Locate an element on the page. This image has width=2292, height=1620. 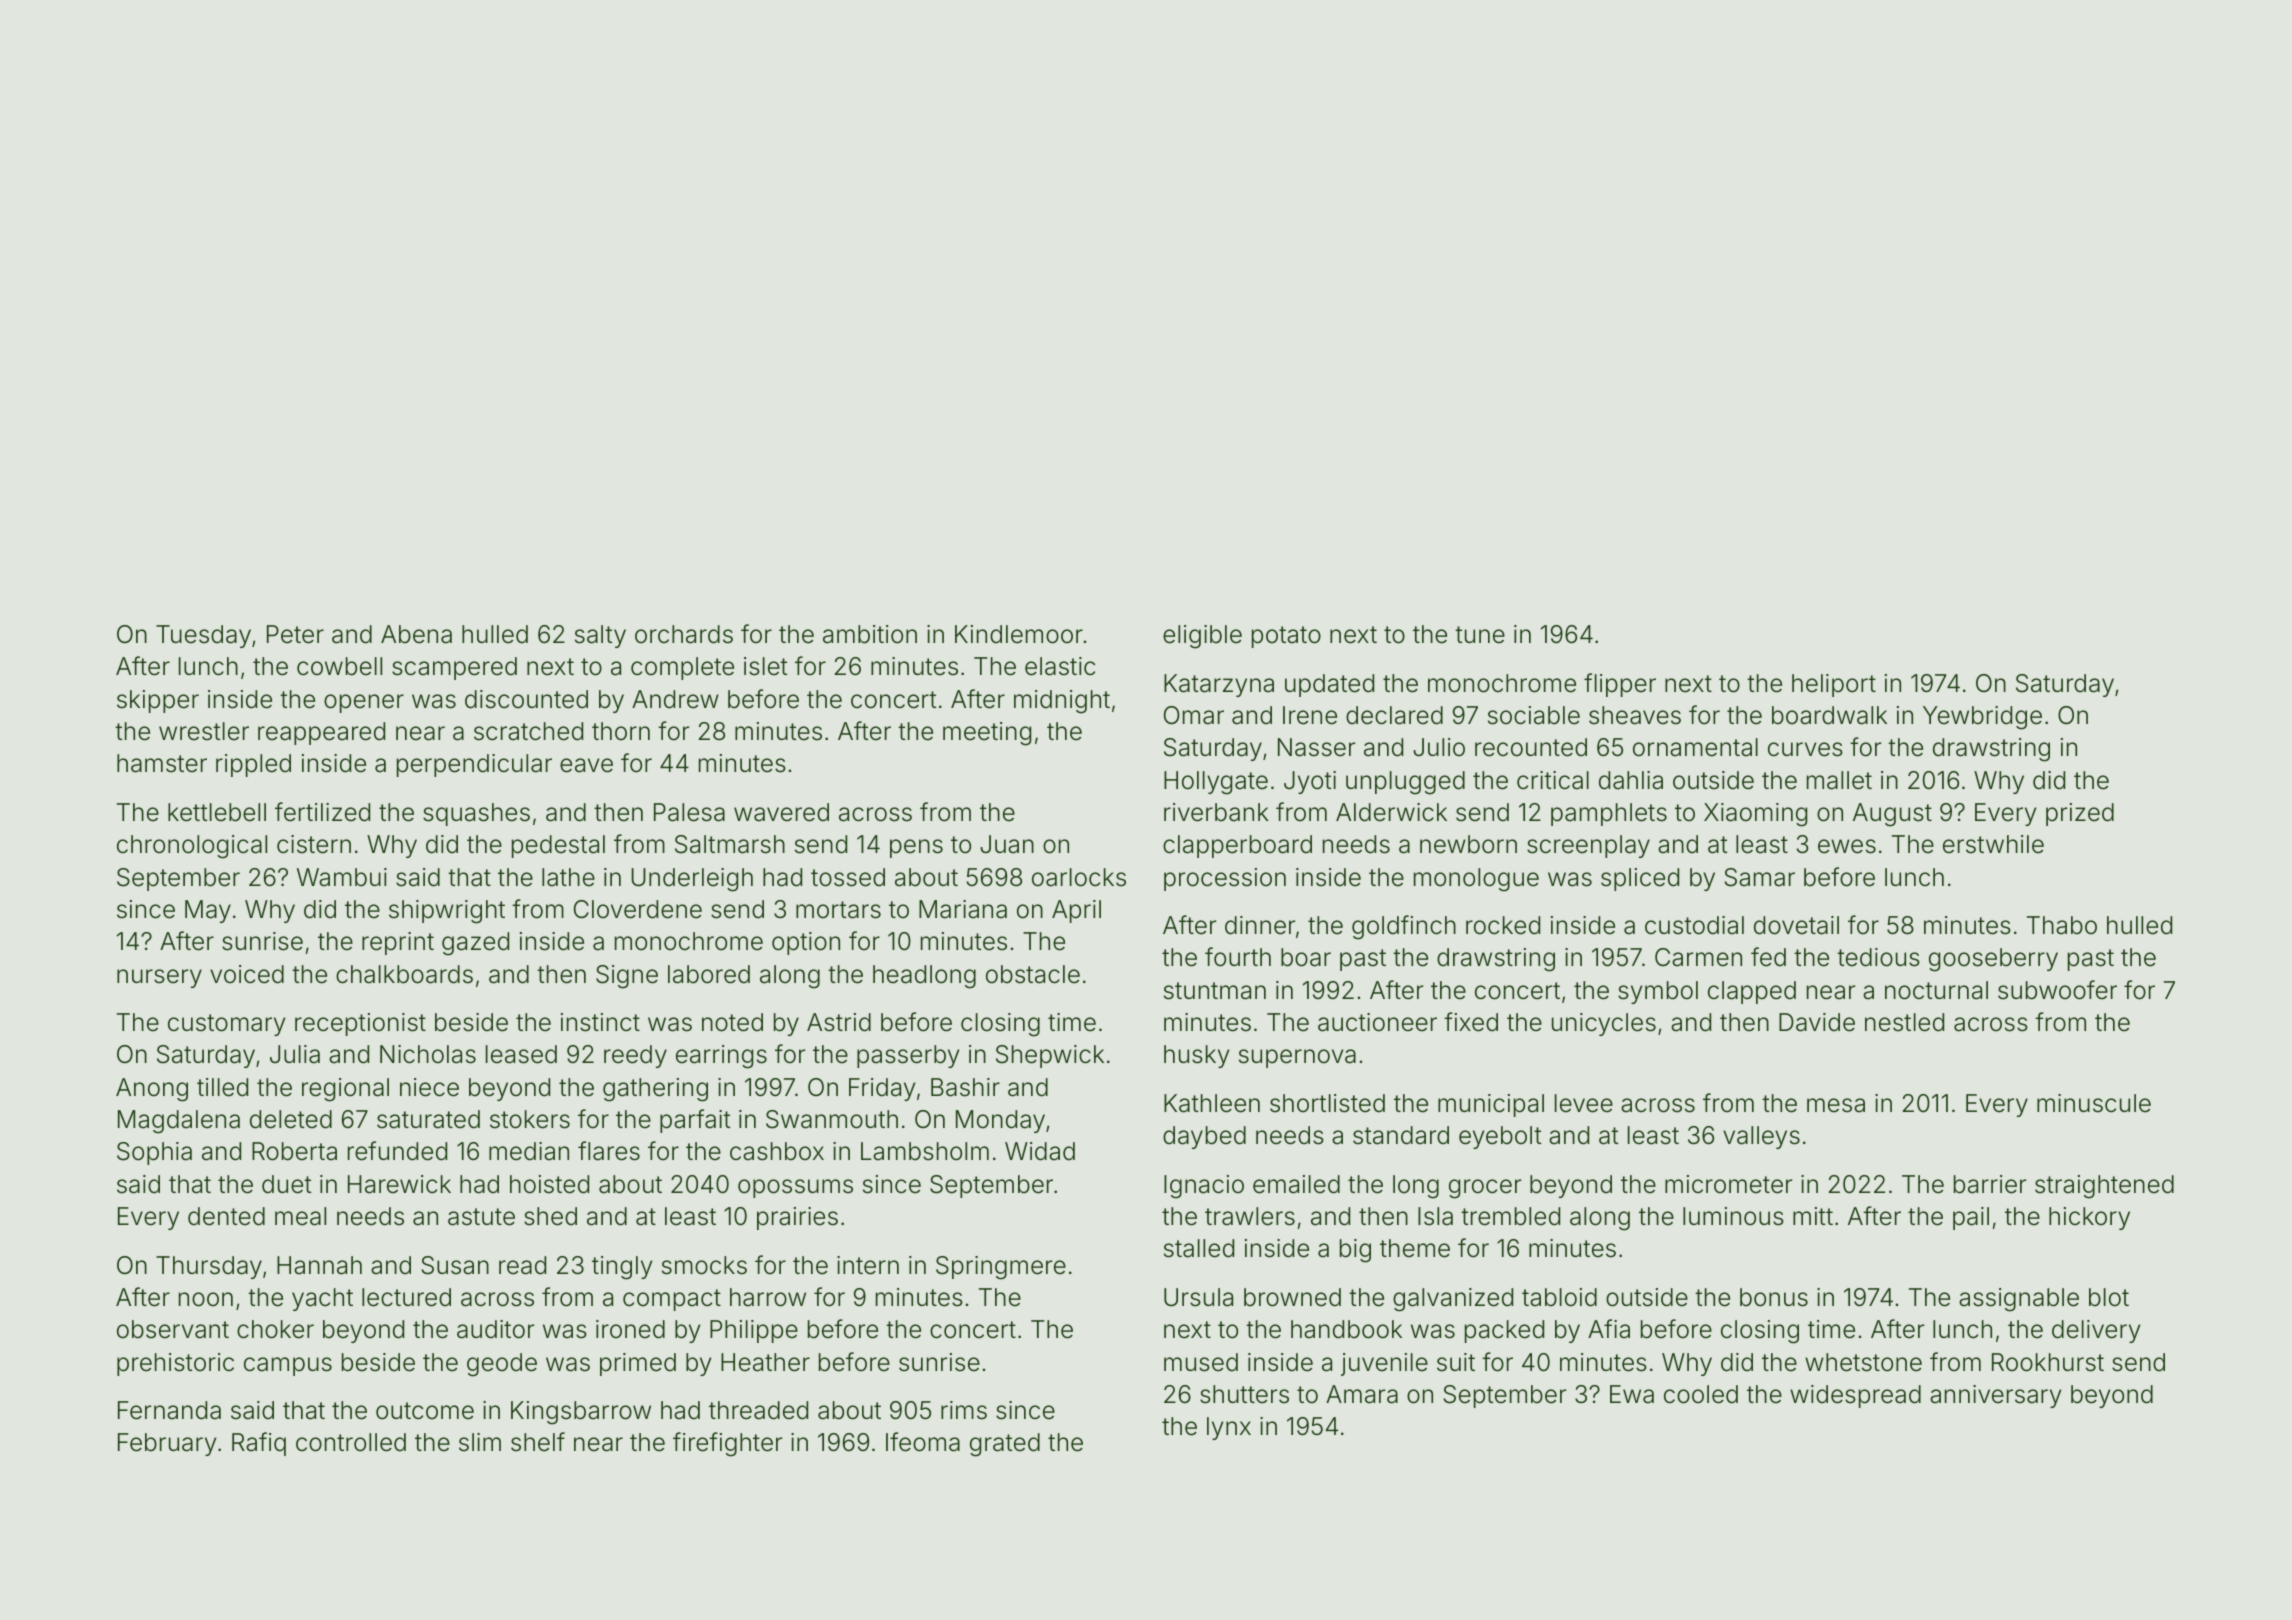
anniversary is located at coordinates (1995, 1396).
